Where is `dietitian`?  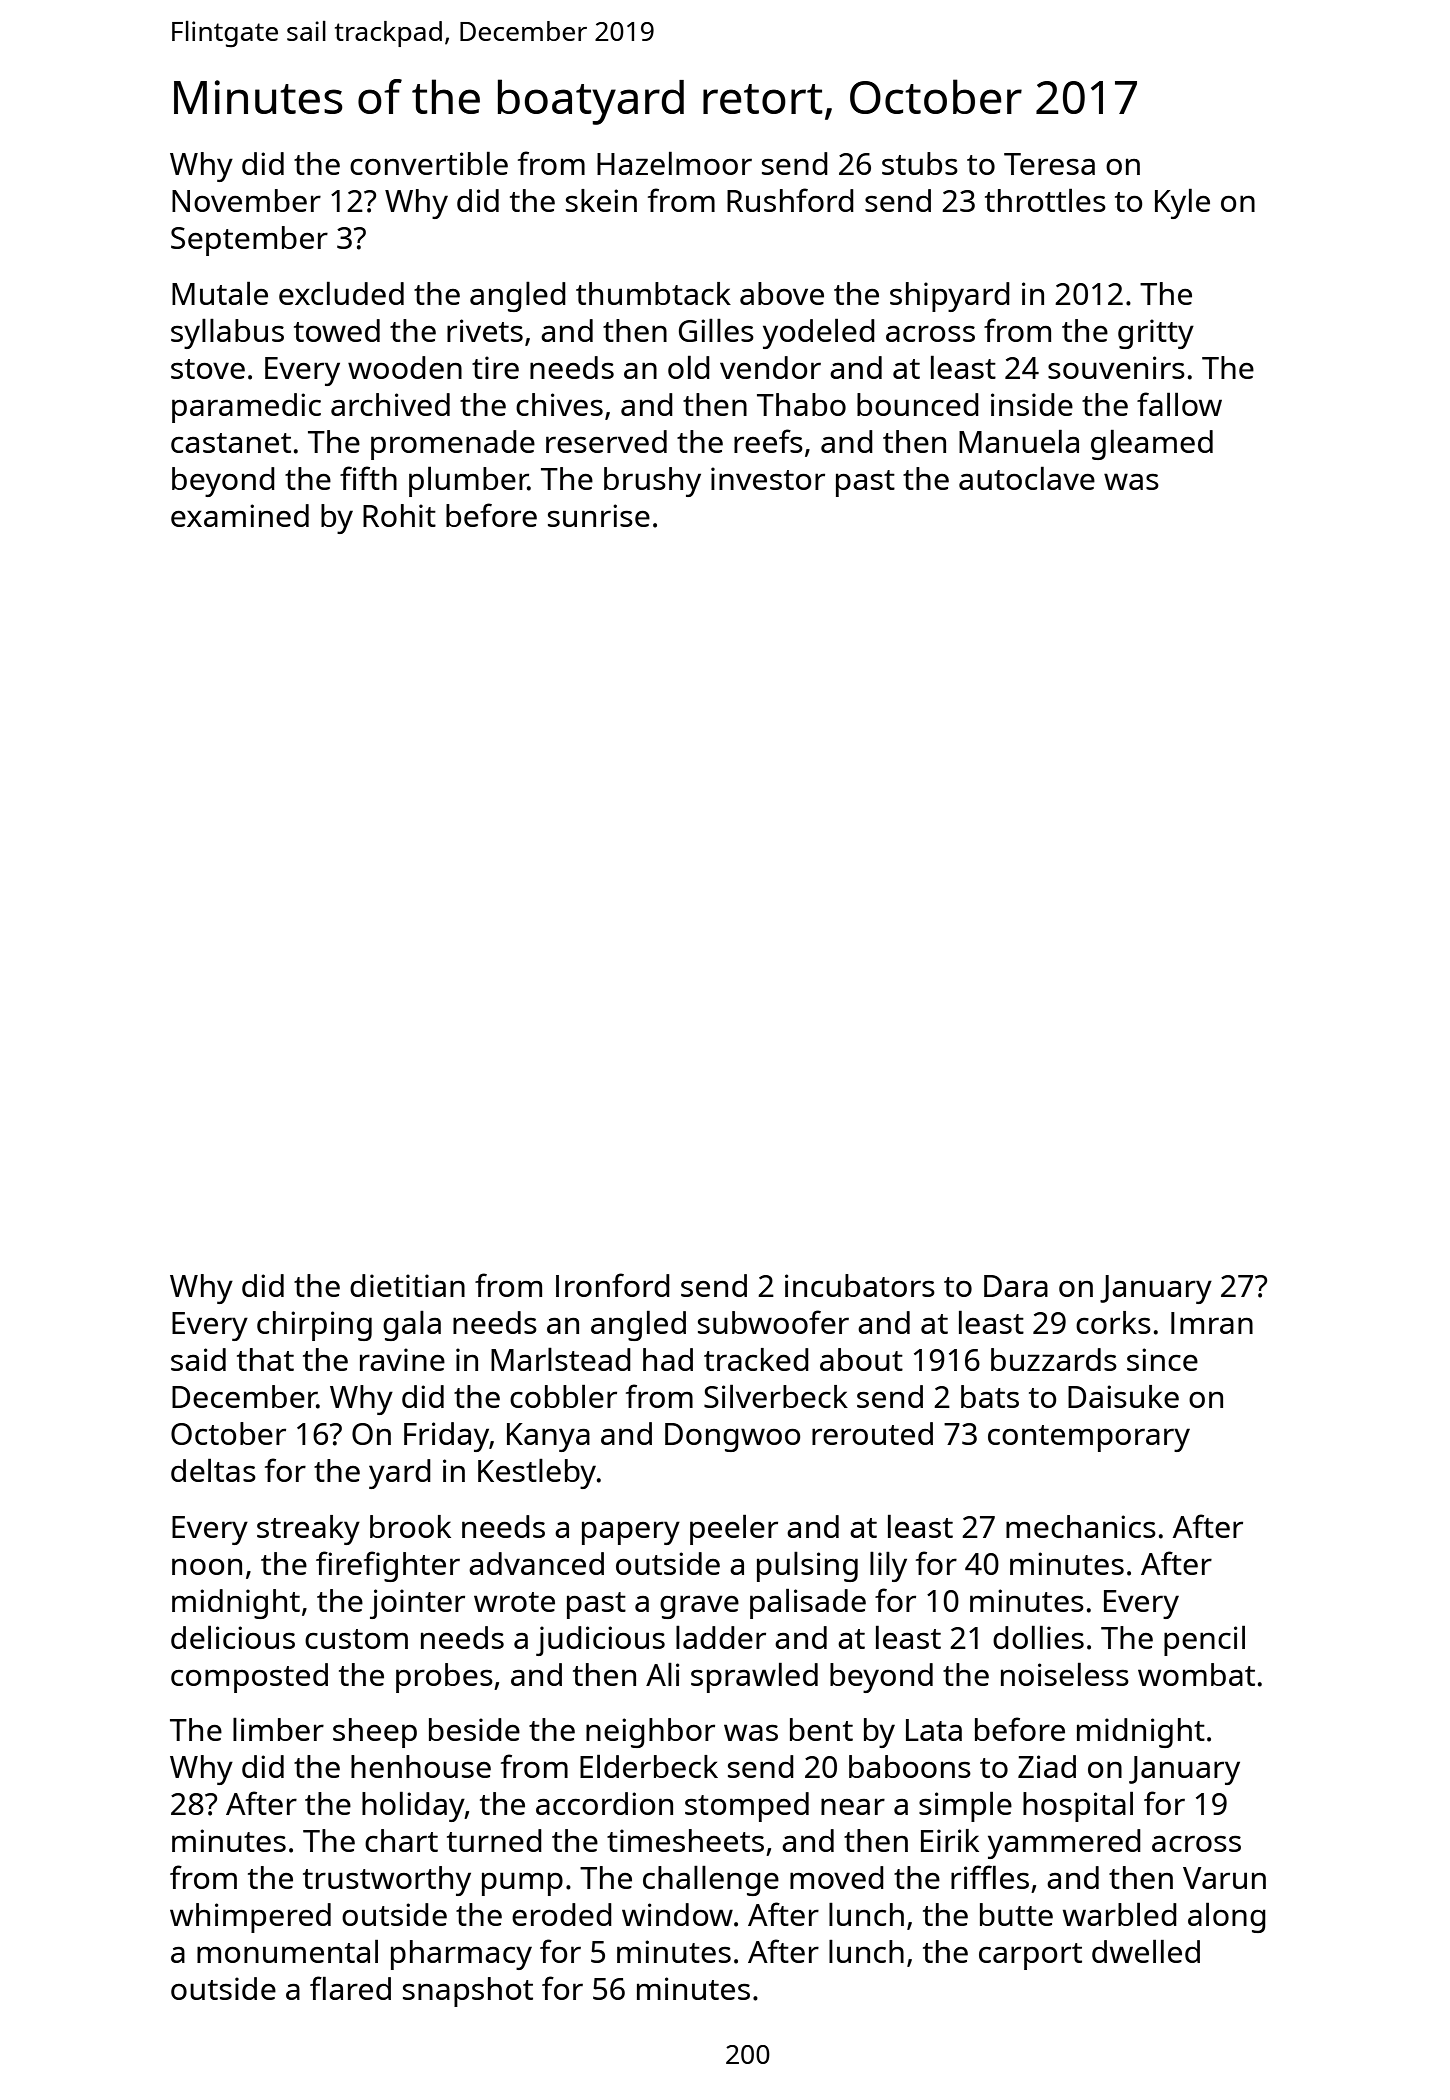 dietitian is located at coordinates (407, 1285).
